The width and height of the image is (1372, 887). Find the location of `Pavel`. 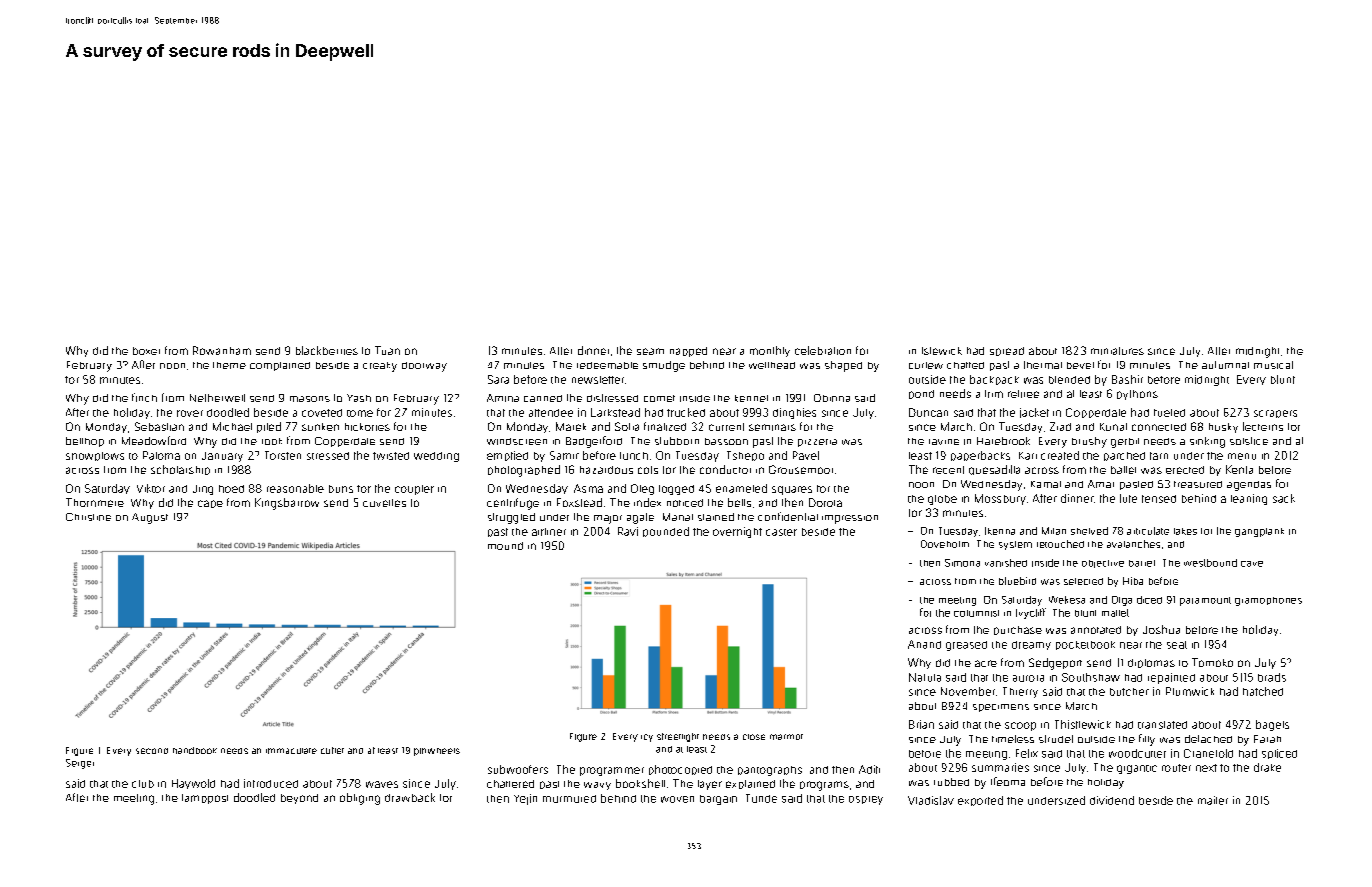

Pavel is located at coordinates (806, 455).
